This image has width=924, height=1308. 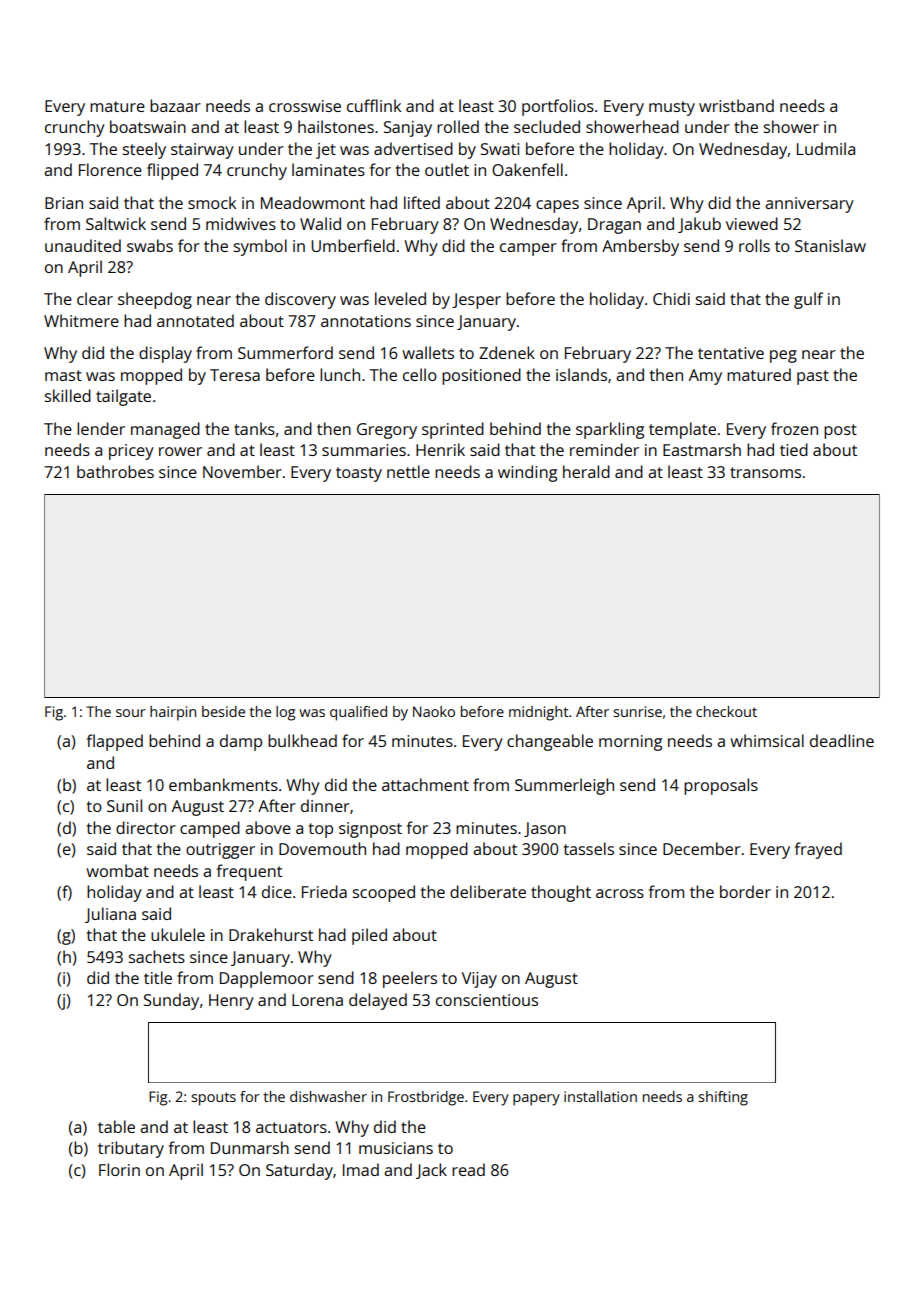 What do you see at coordinates (765, 472) in the image?
I see `transoms` at bounding box center [765, 472].
